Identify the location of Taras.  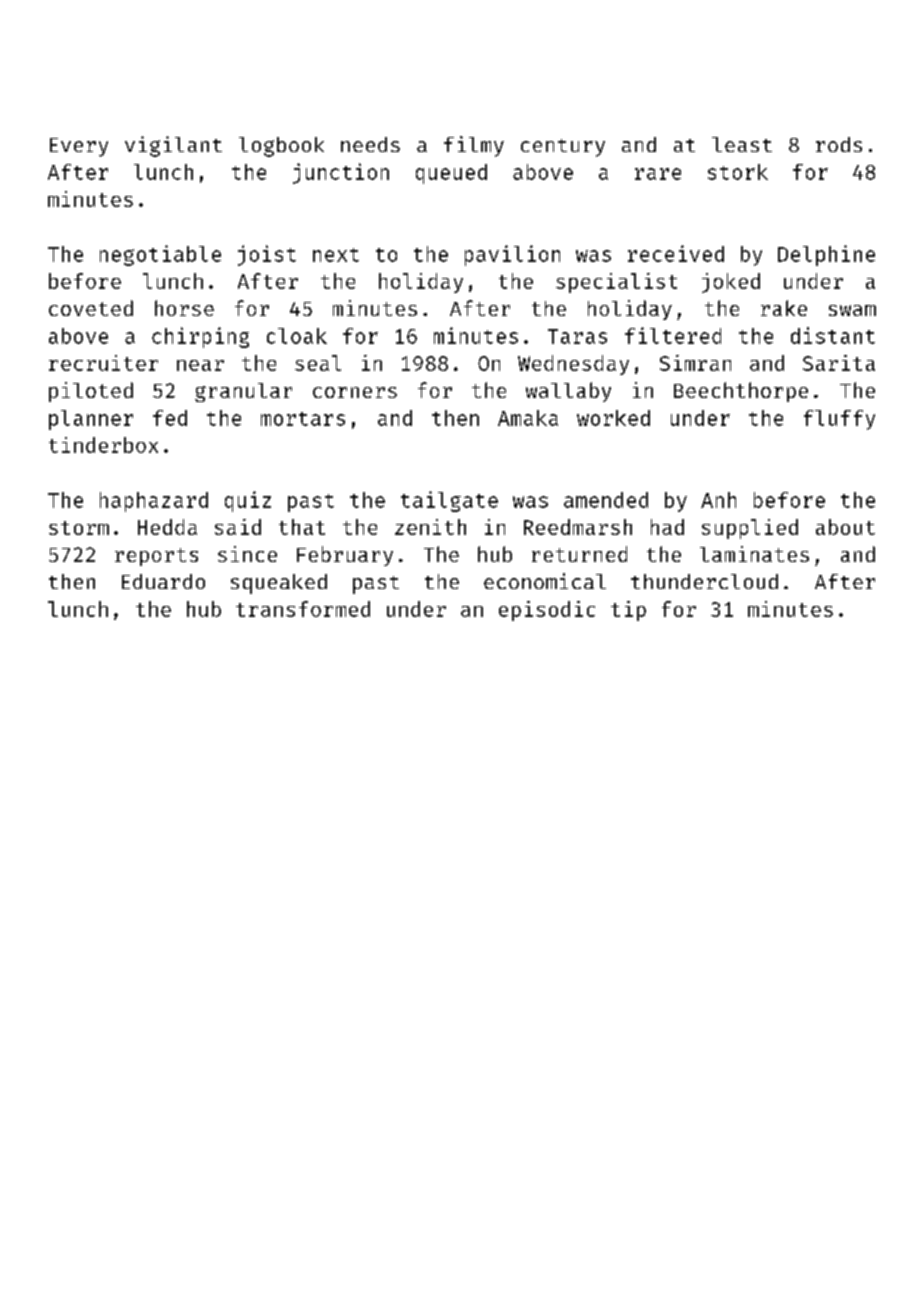
(577, 336).
